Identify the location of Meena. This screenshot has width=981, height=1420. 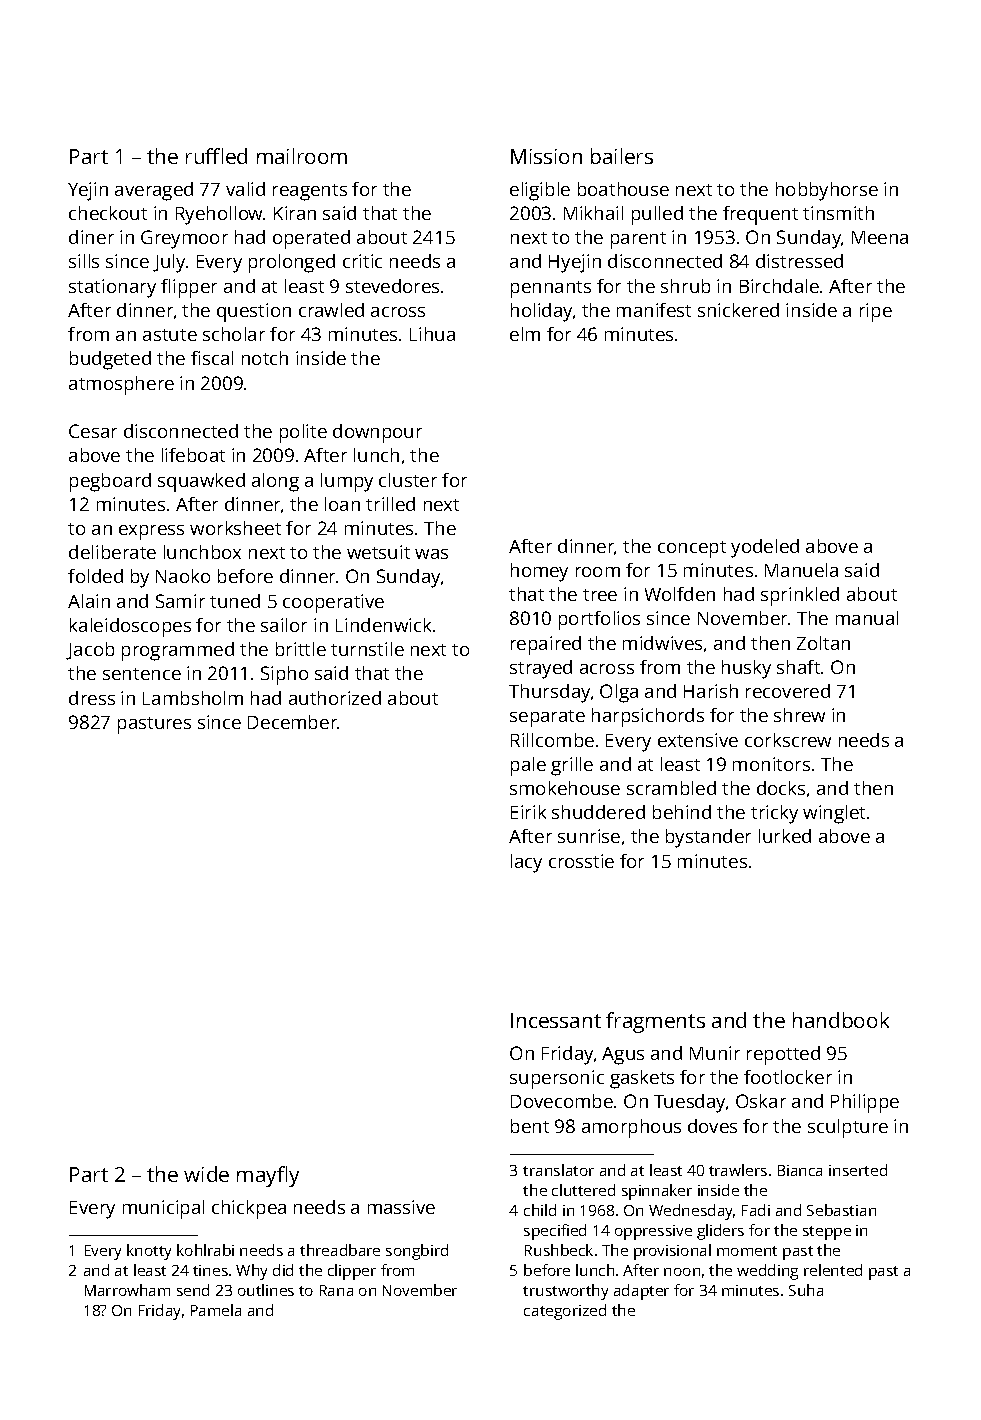
(880, 237).
